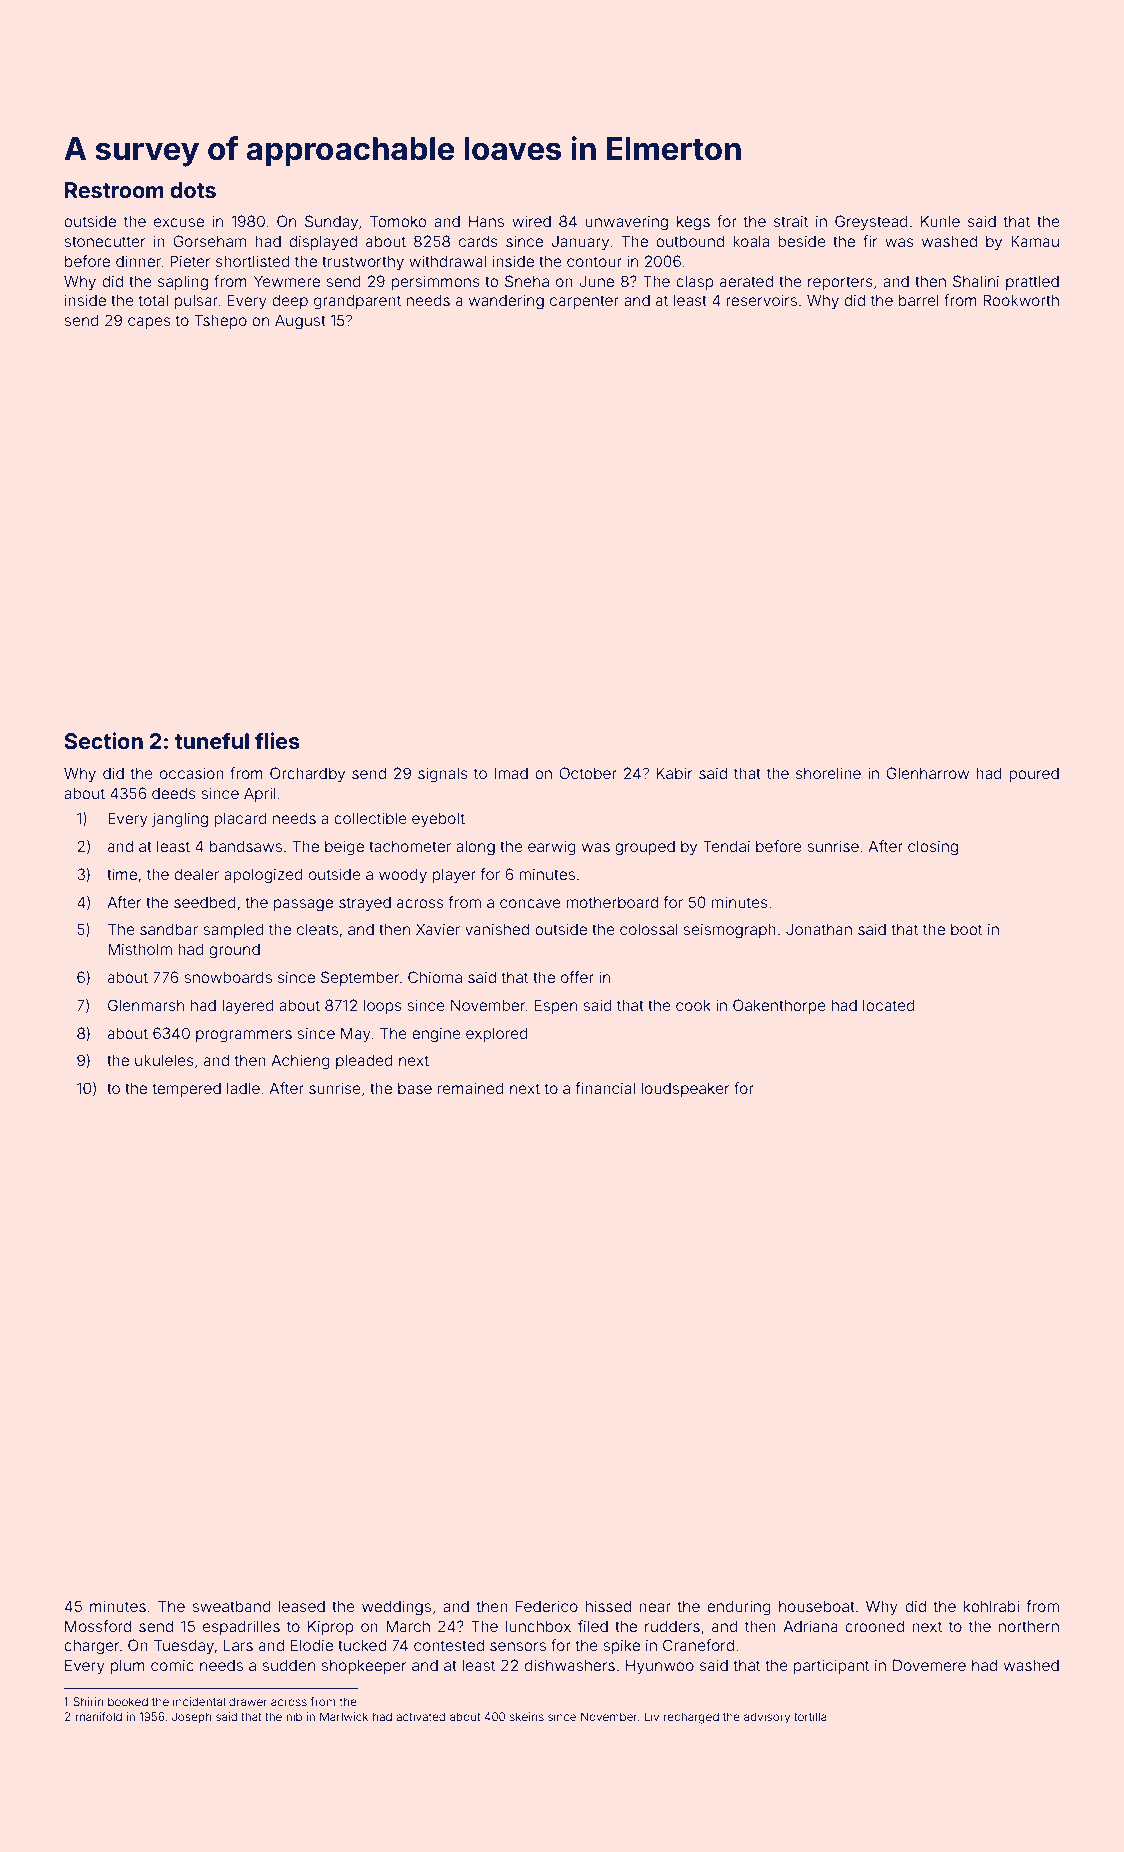  I want to click on tortilla, so click(810, 1716).
